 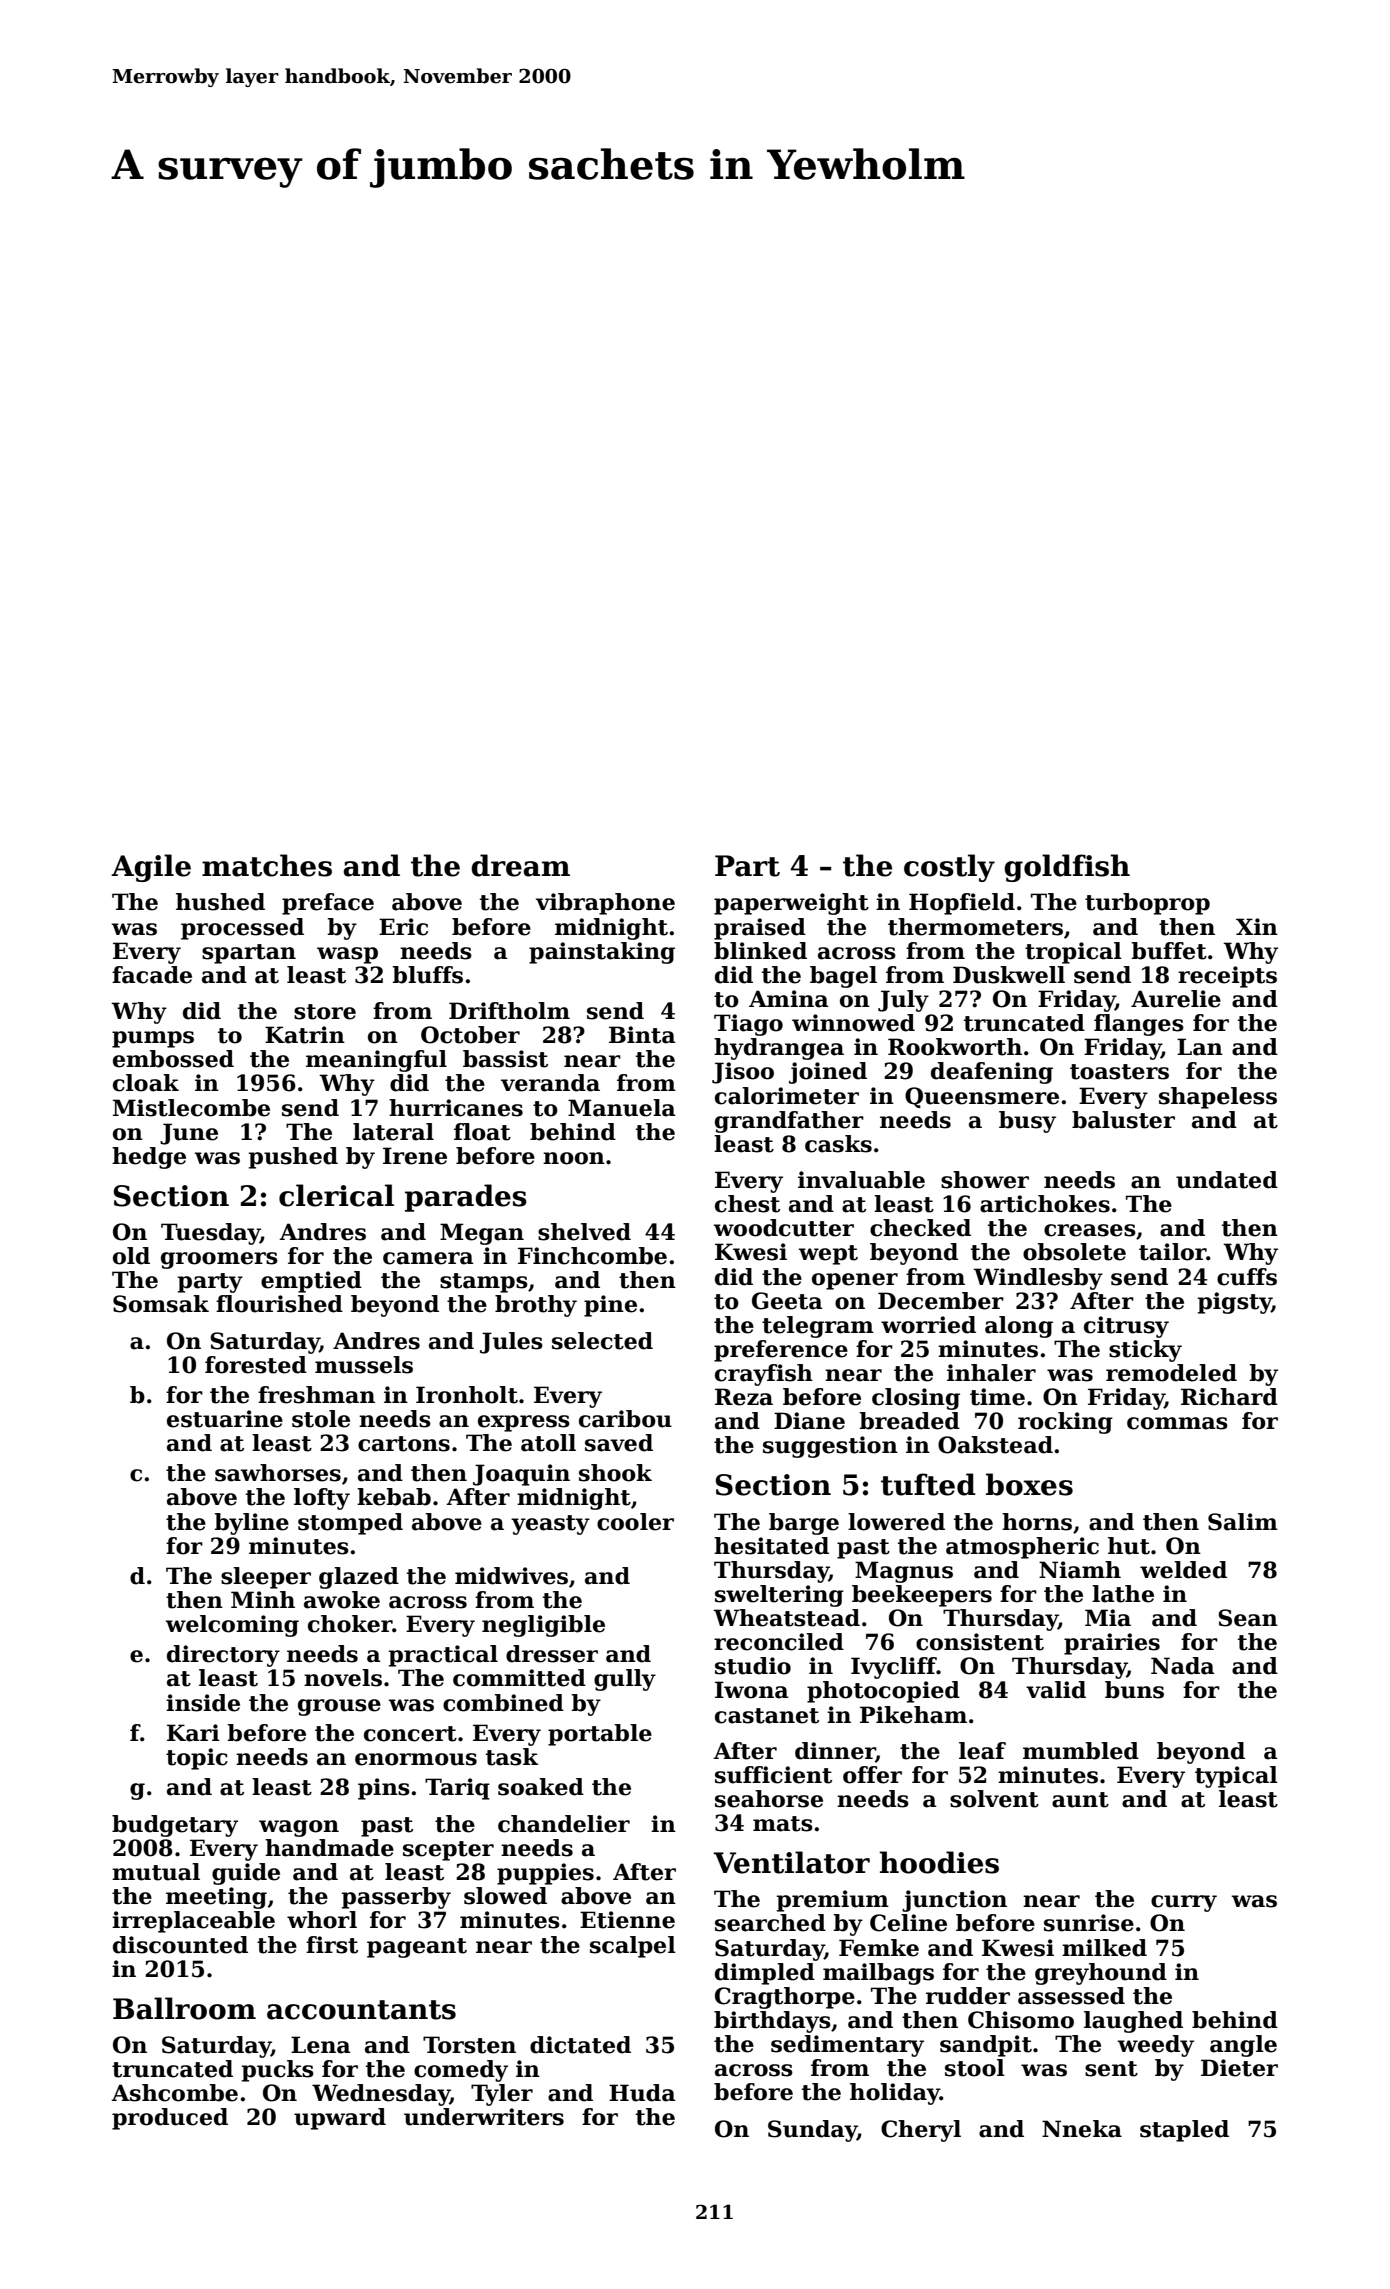 I want to click on dream, so click(x=520, y=865).
